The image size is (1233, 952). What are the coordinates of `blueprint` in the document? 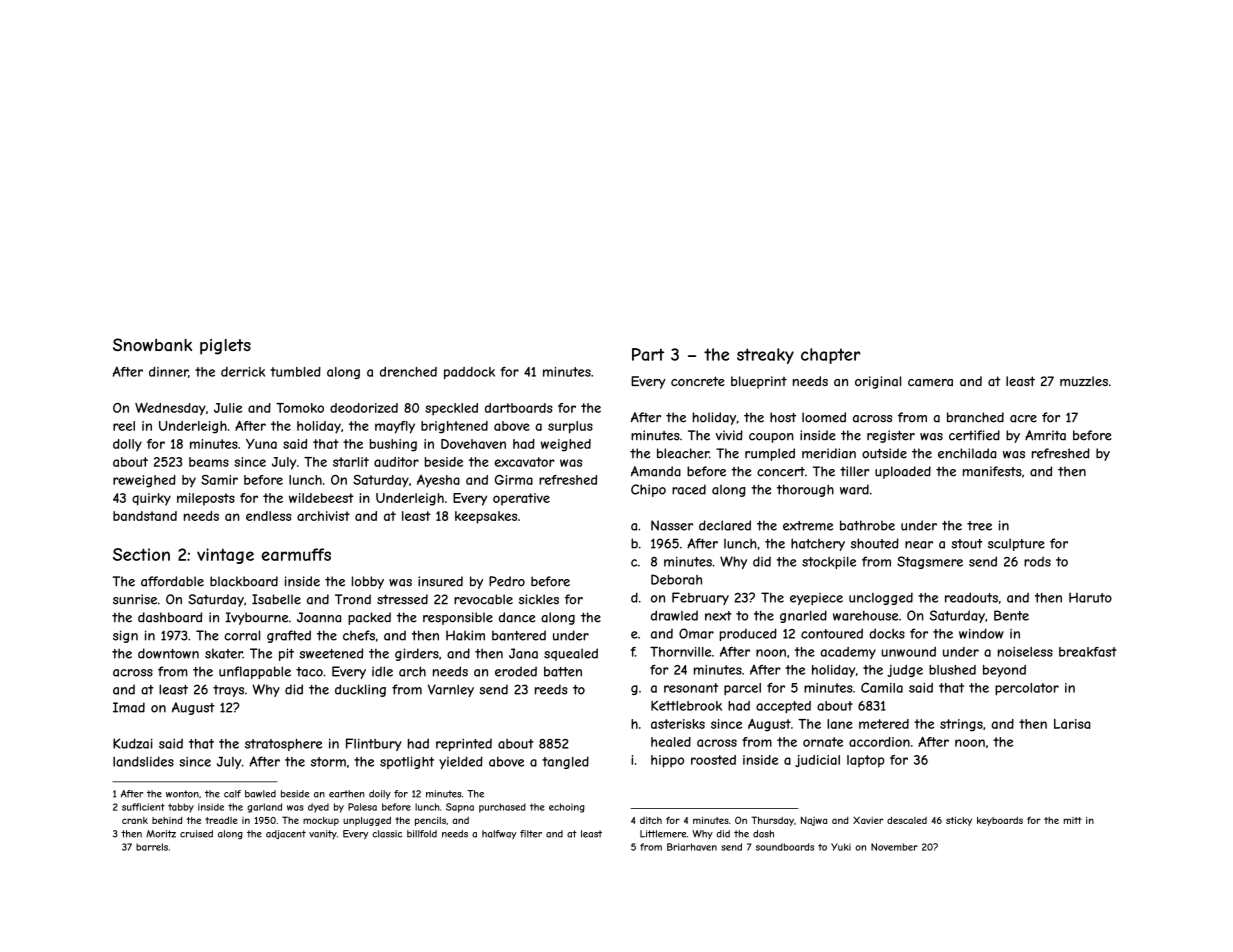 It's located at (759, 382).
